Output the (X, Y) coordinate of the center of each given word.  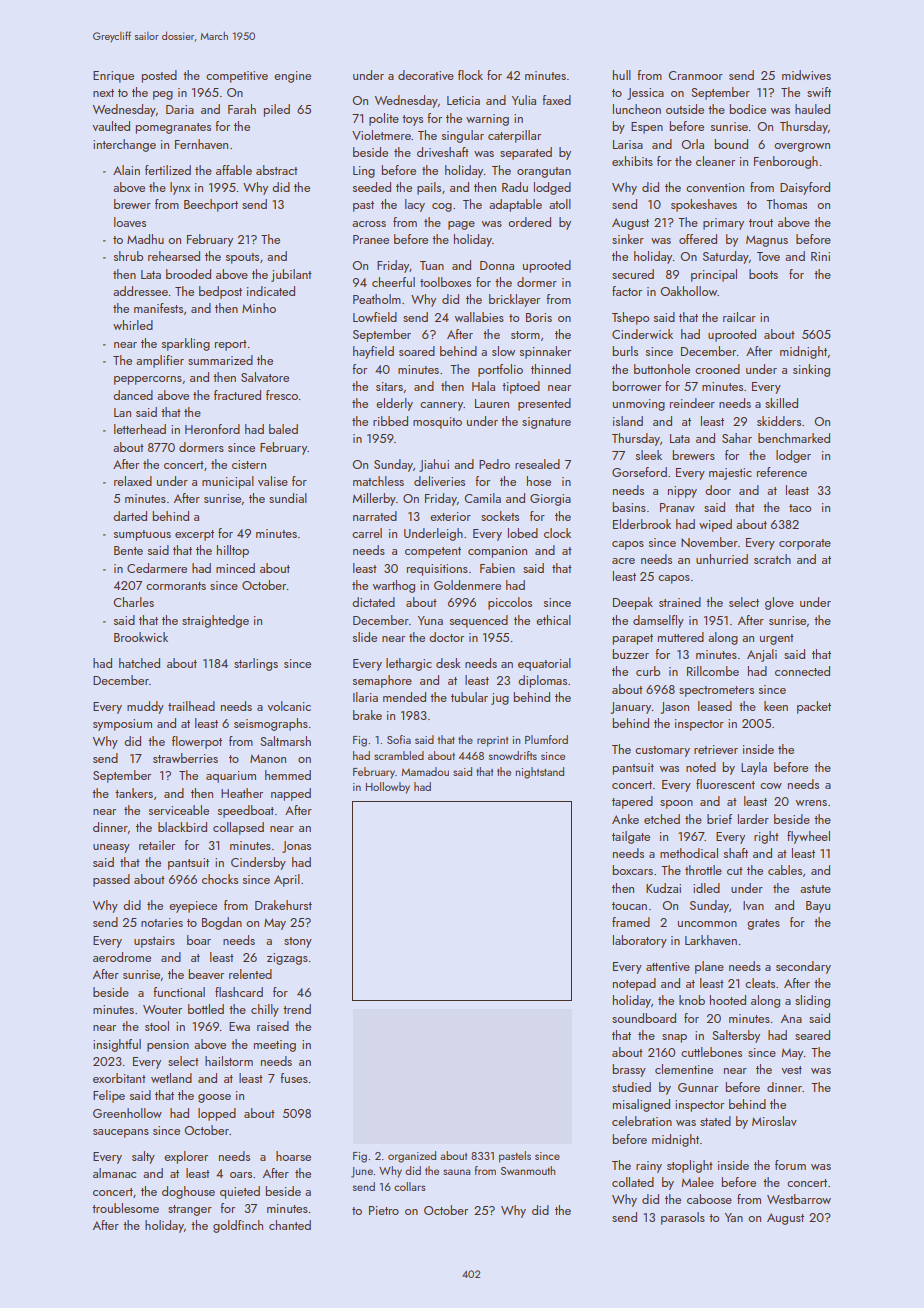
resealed (537, 464)
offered (698, 239)
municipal (228, 482)
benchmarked (794, 438)
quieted (240, 1192)
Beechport (211, 205)
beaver (206, 974)
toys (412, 120)
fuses (294, 1078)
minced (235, 568)
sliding (812, 1001)
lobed (523, 533)
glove (779, 603)
